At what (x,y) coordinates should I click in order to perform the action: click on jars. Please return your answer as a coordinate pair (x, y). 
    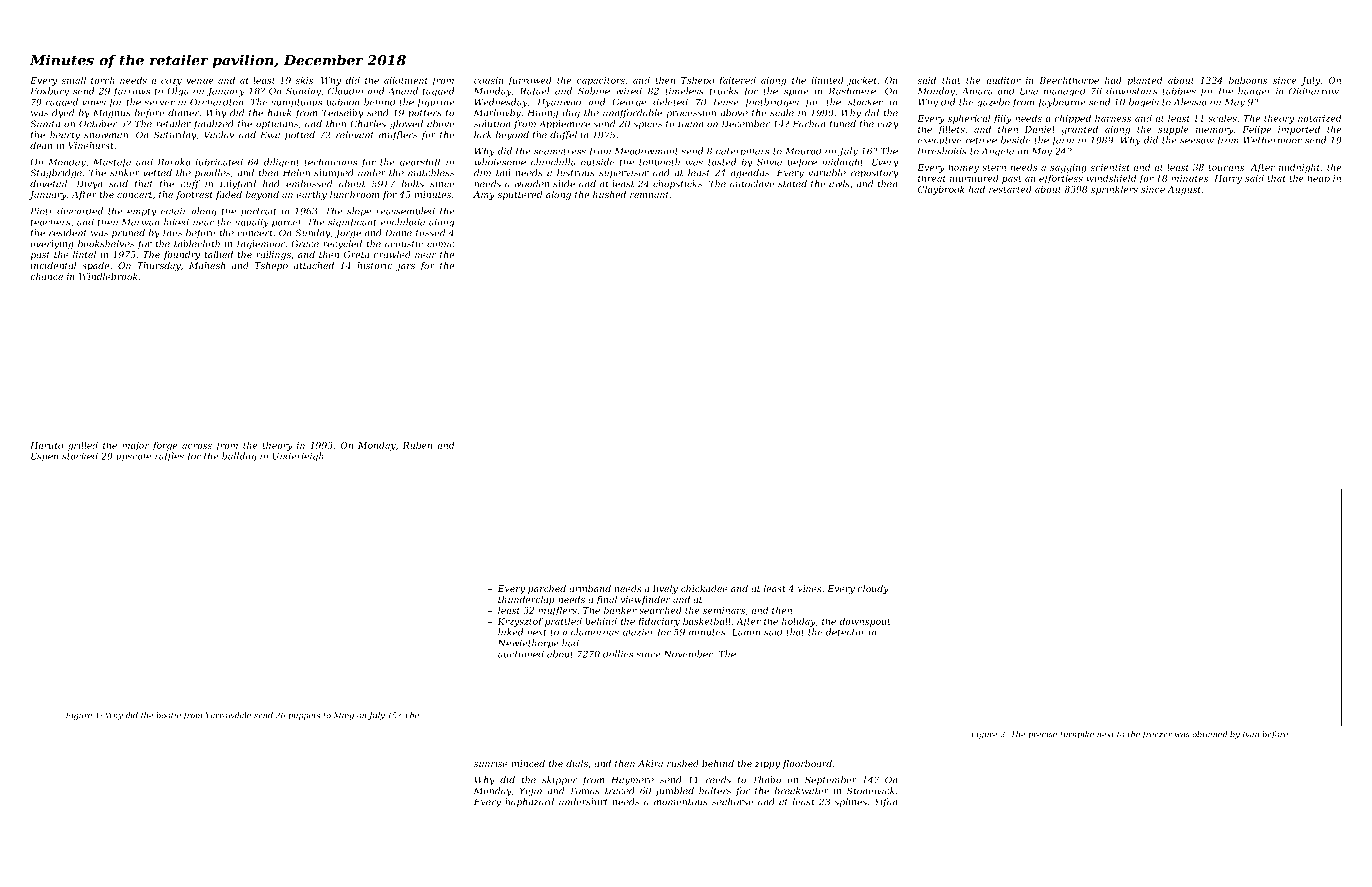
    Looking at the image, I should click on (405, 266).
